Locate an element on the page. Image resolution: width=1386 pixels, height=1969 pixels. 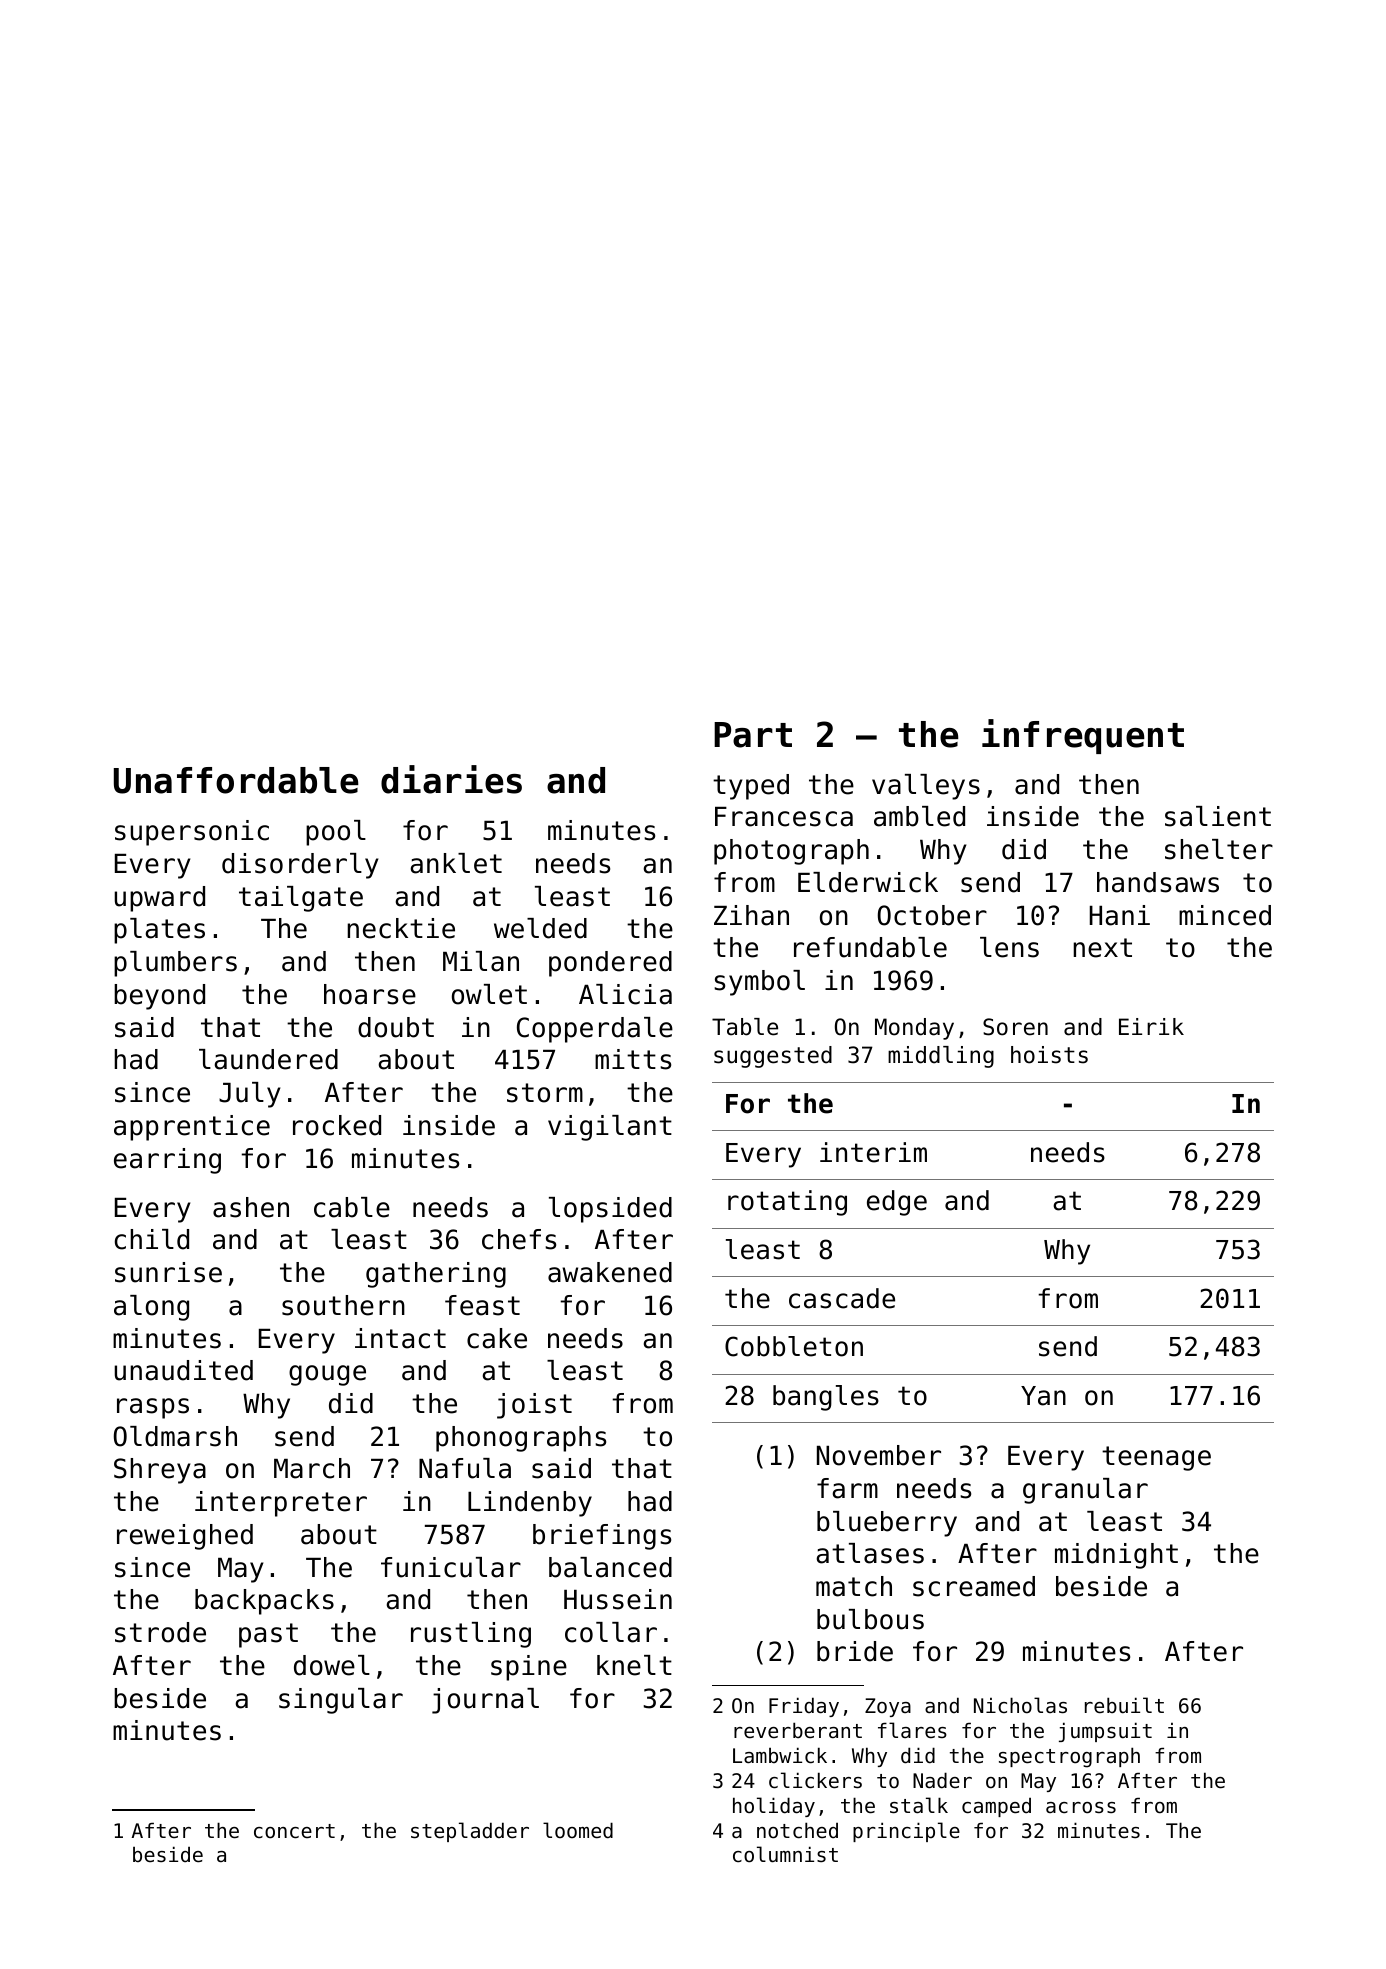
plates is located at coordinates (159, 931).
